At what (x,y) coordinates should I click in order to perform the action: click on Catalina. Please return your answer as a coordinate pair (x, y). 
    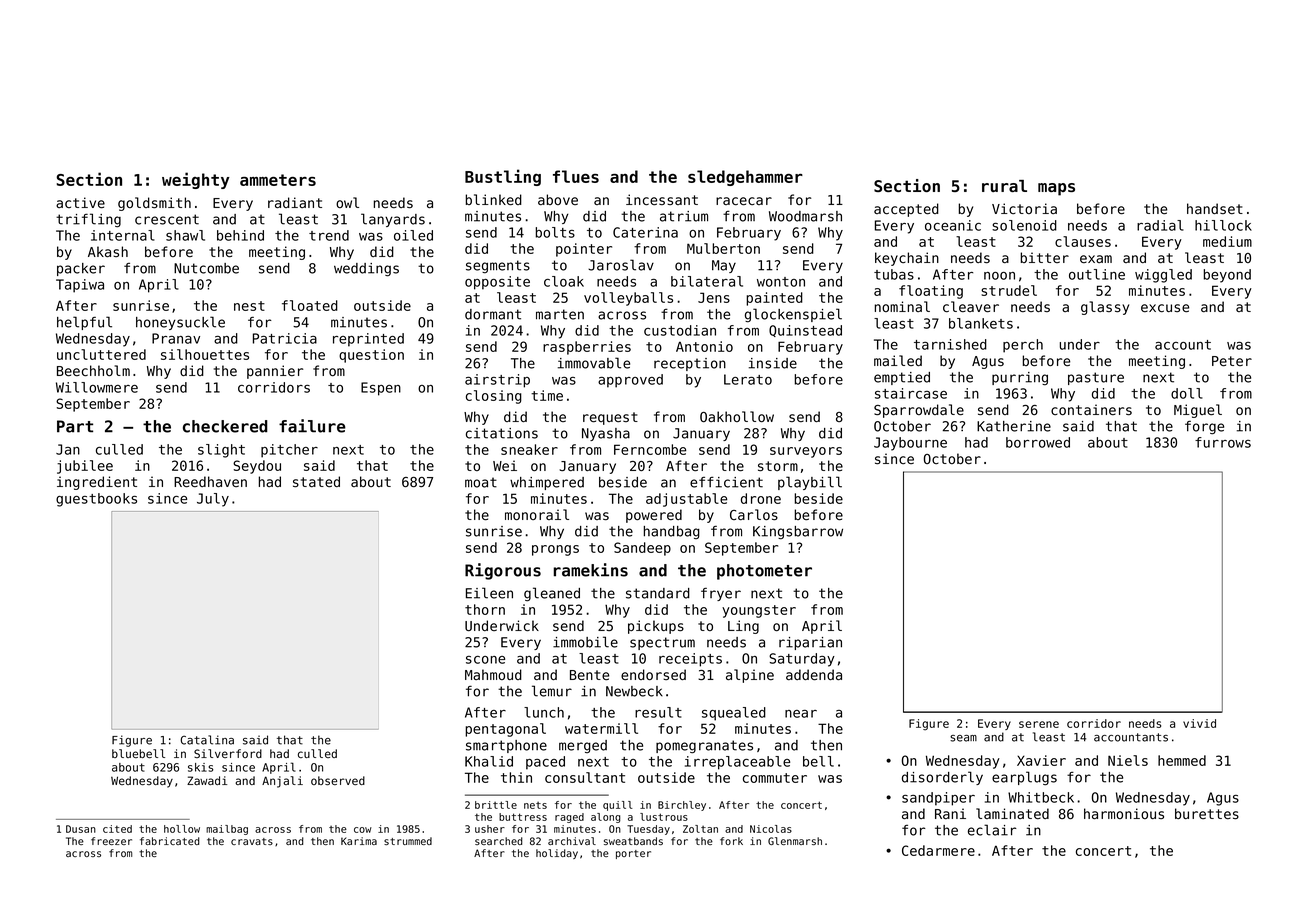
    Looking at the image, I should click on (207, 740).
